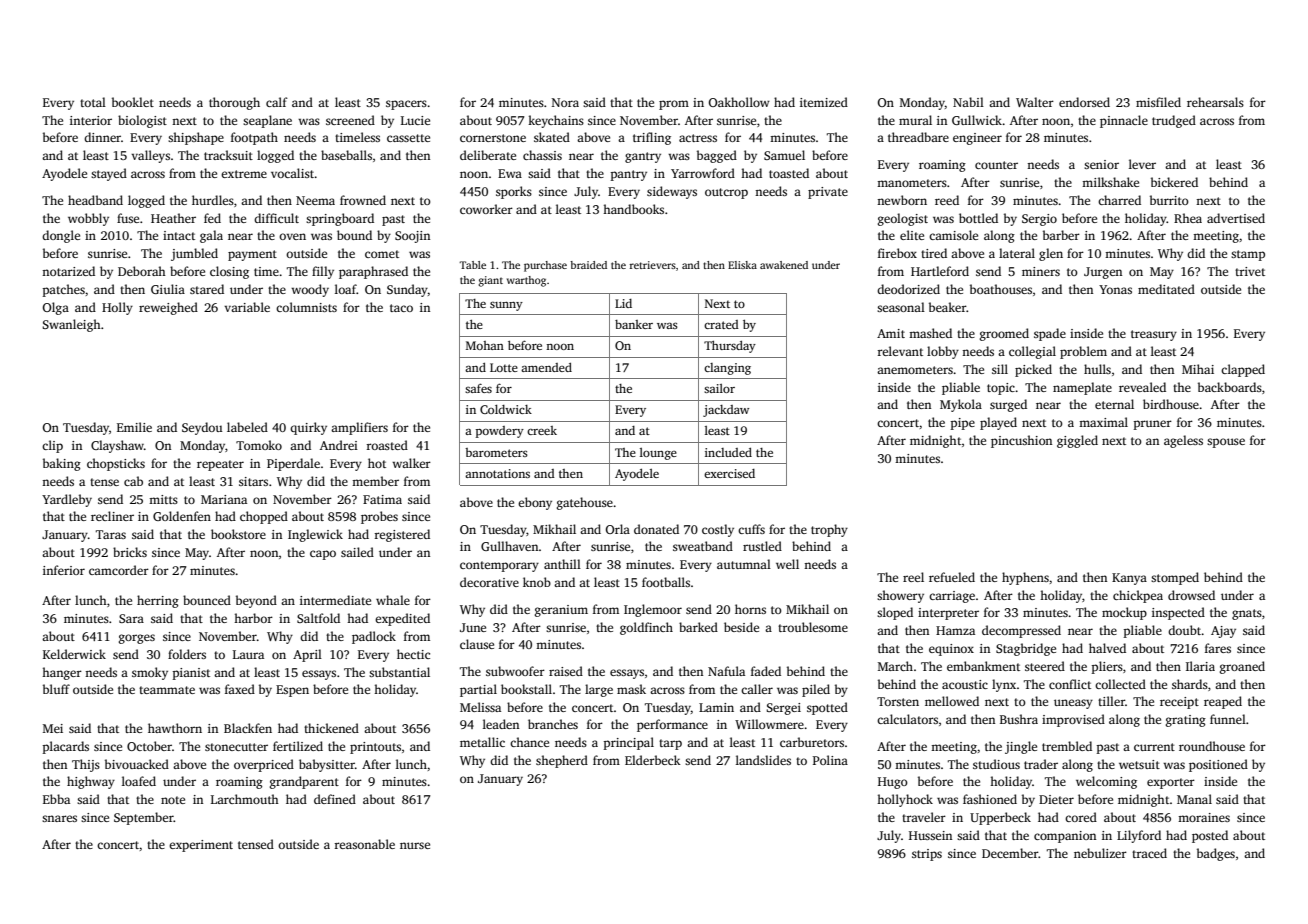 The image size is (1308, 924). What do you see at coordinates (365, 844) in the page?
I see `reasonable` at bounding box center [365, 844].
